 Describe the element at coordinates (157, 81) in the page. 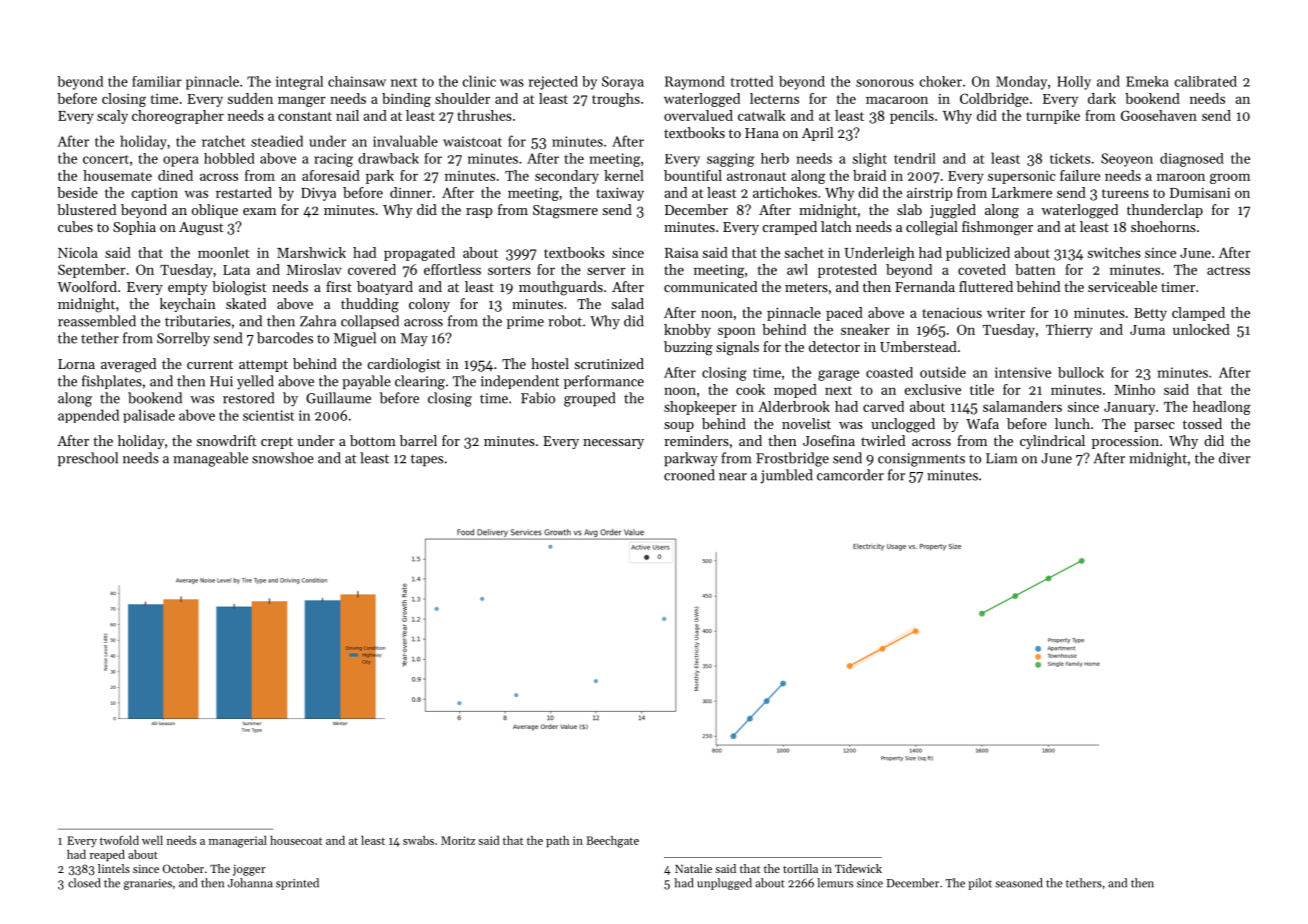

I see `familiar` at that location.
